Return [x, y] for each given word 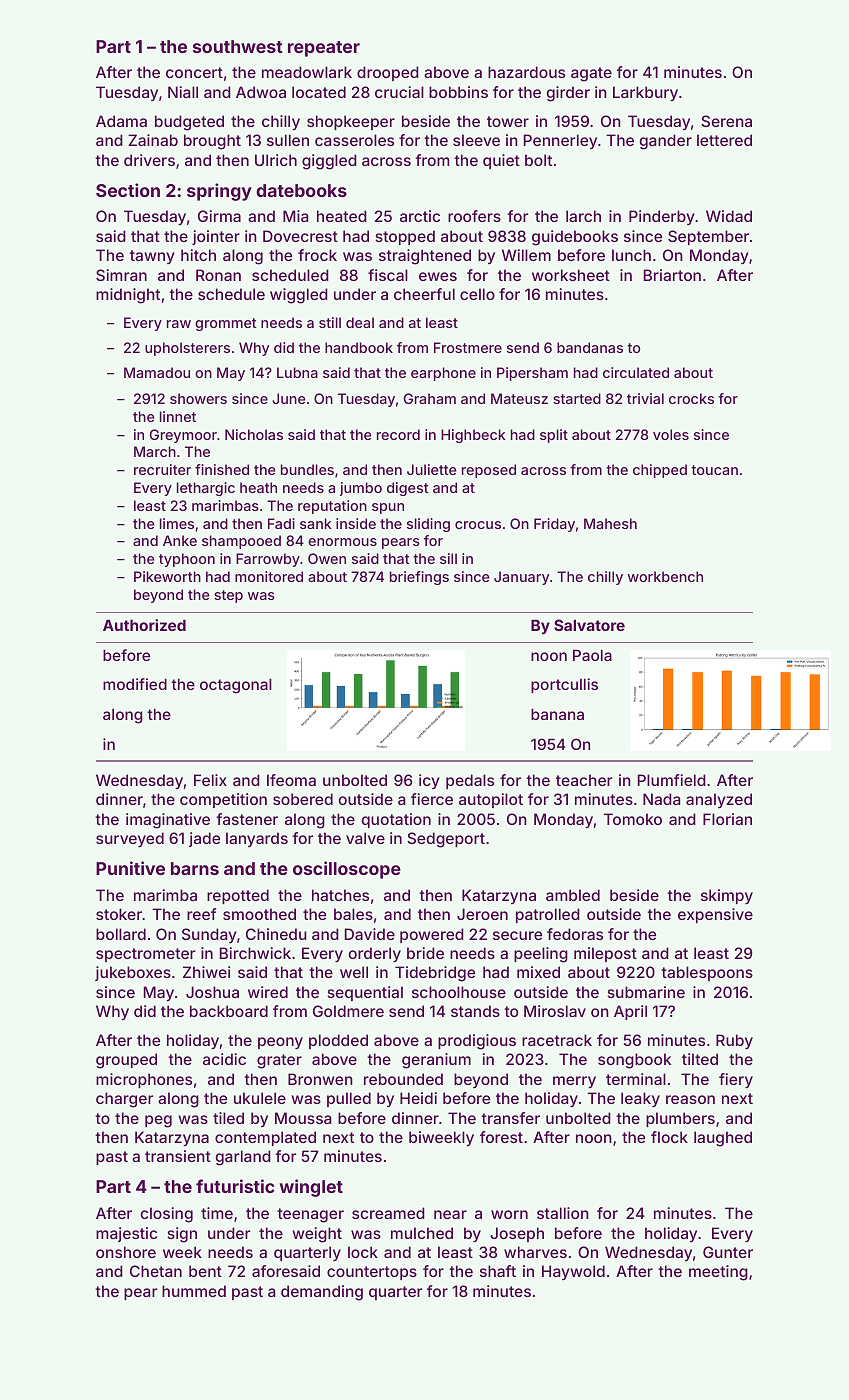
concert [194, 72]
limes [177, 523]
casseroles [354, 140]
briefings [419, 578]
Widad [729, 216]
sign [182, 1235]
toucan [714, 470]
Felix [210, 780]
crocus [478, 525]
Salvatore [589, 625]
